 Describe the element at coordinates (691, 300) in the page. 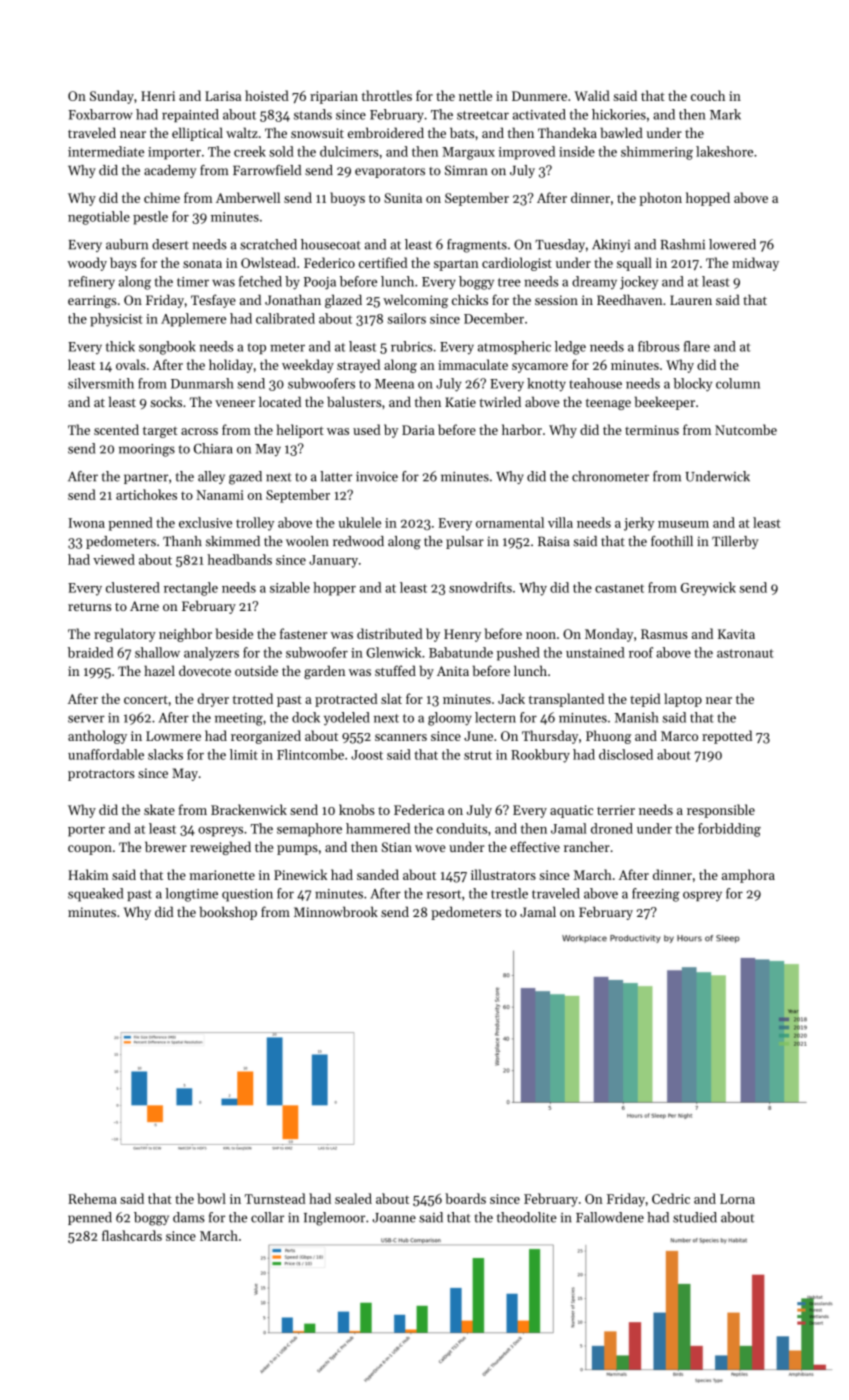

I see `Lauren` at that location.
